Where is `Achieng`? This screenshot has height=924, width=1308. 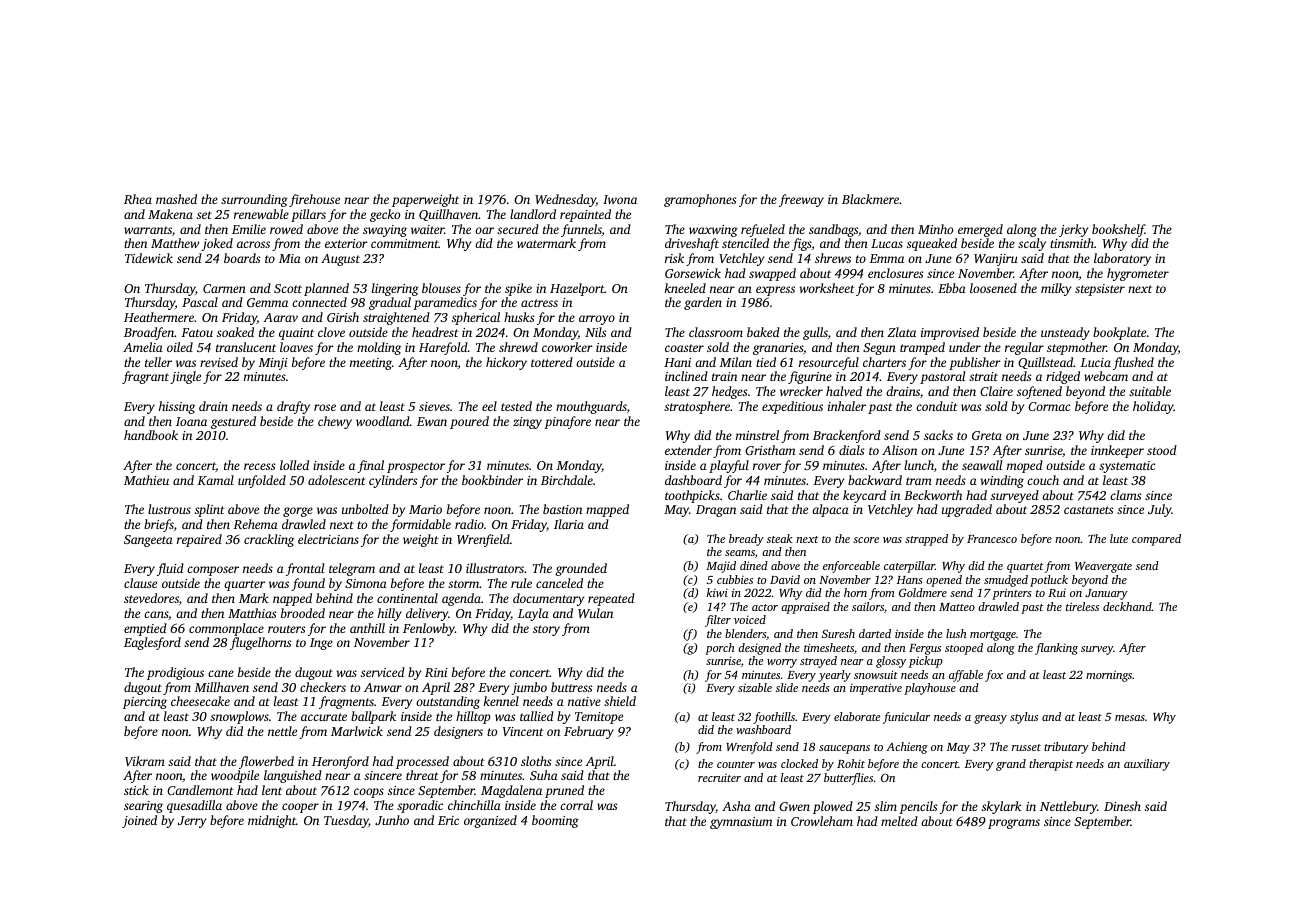 Achieng is located at coordinates (907, 748).
